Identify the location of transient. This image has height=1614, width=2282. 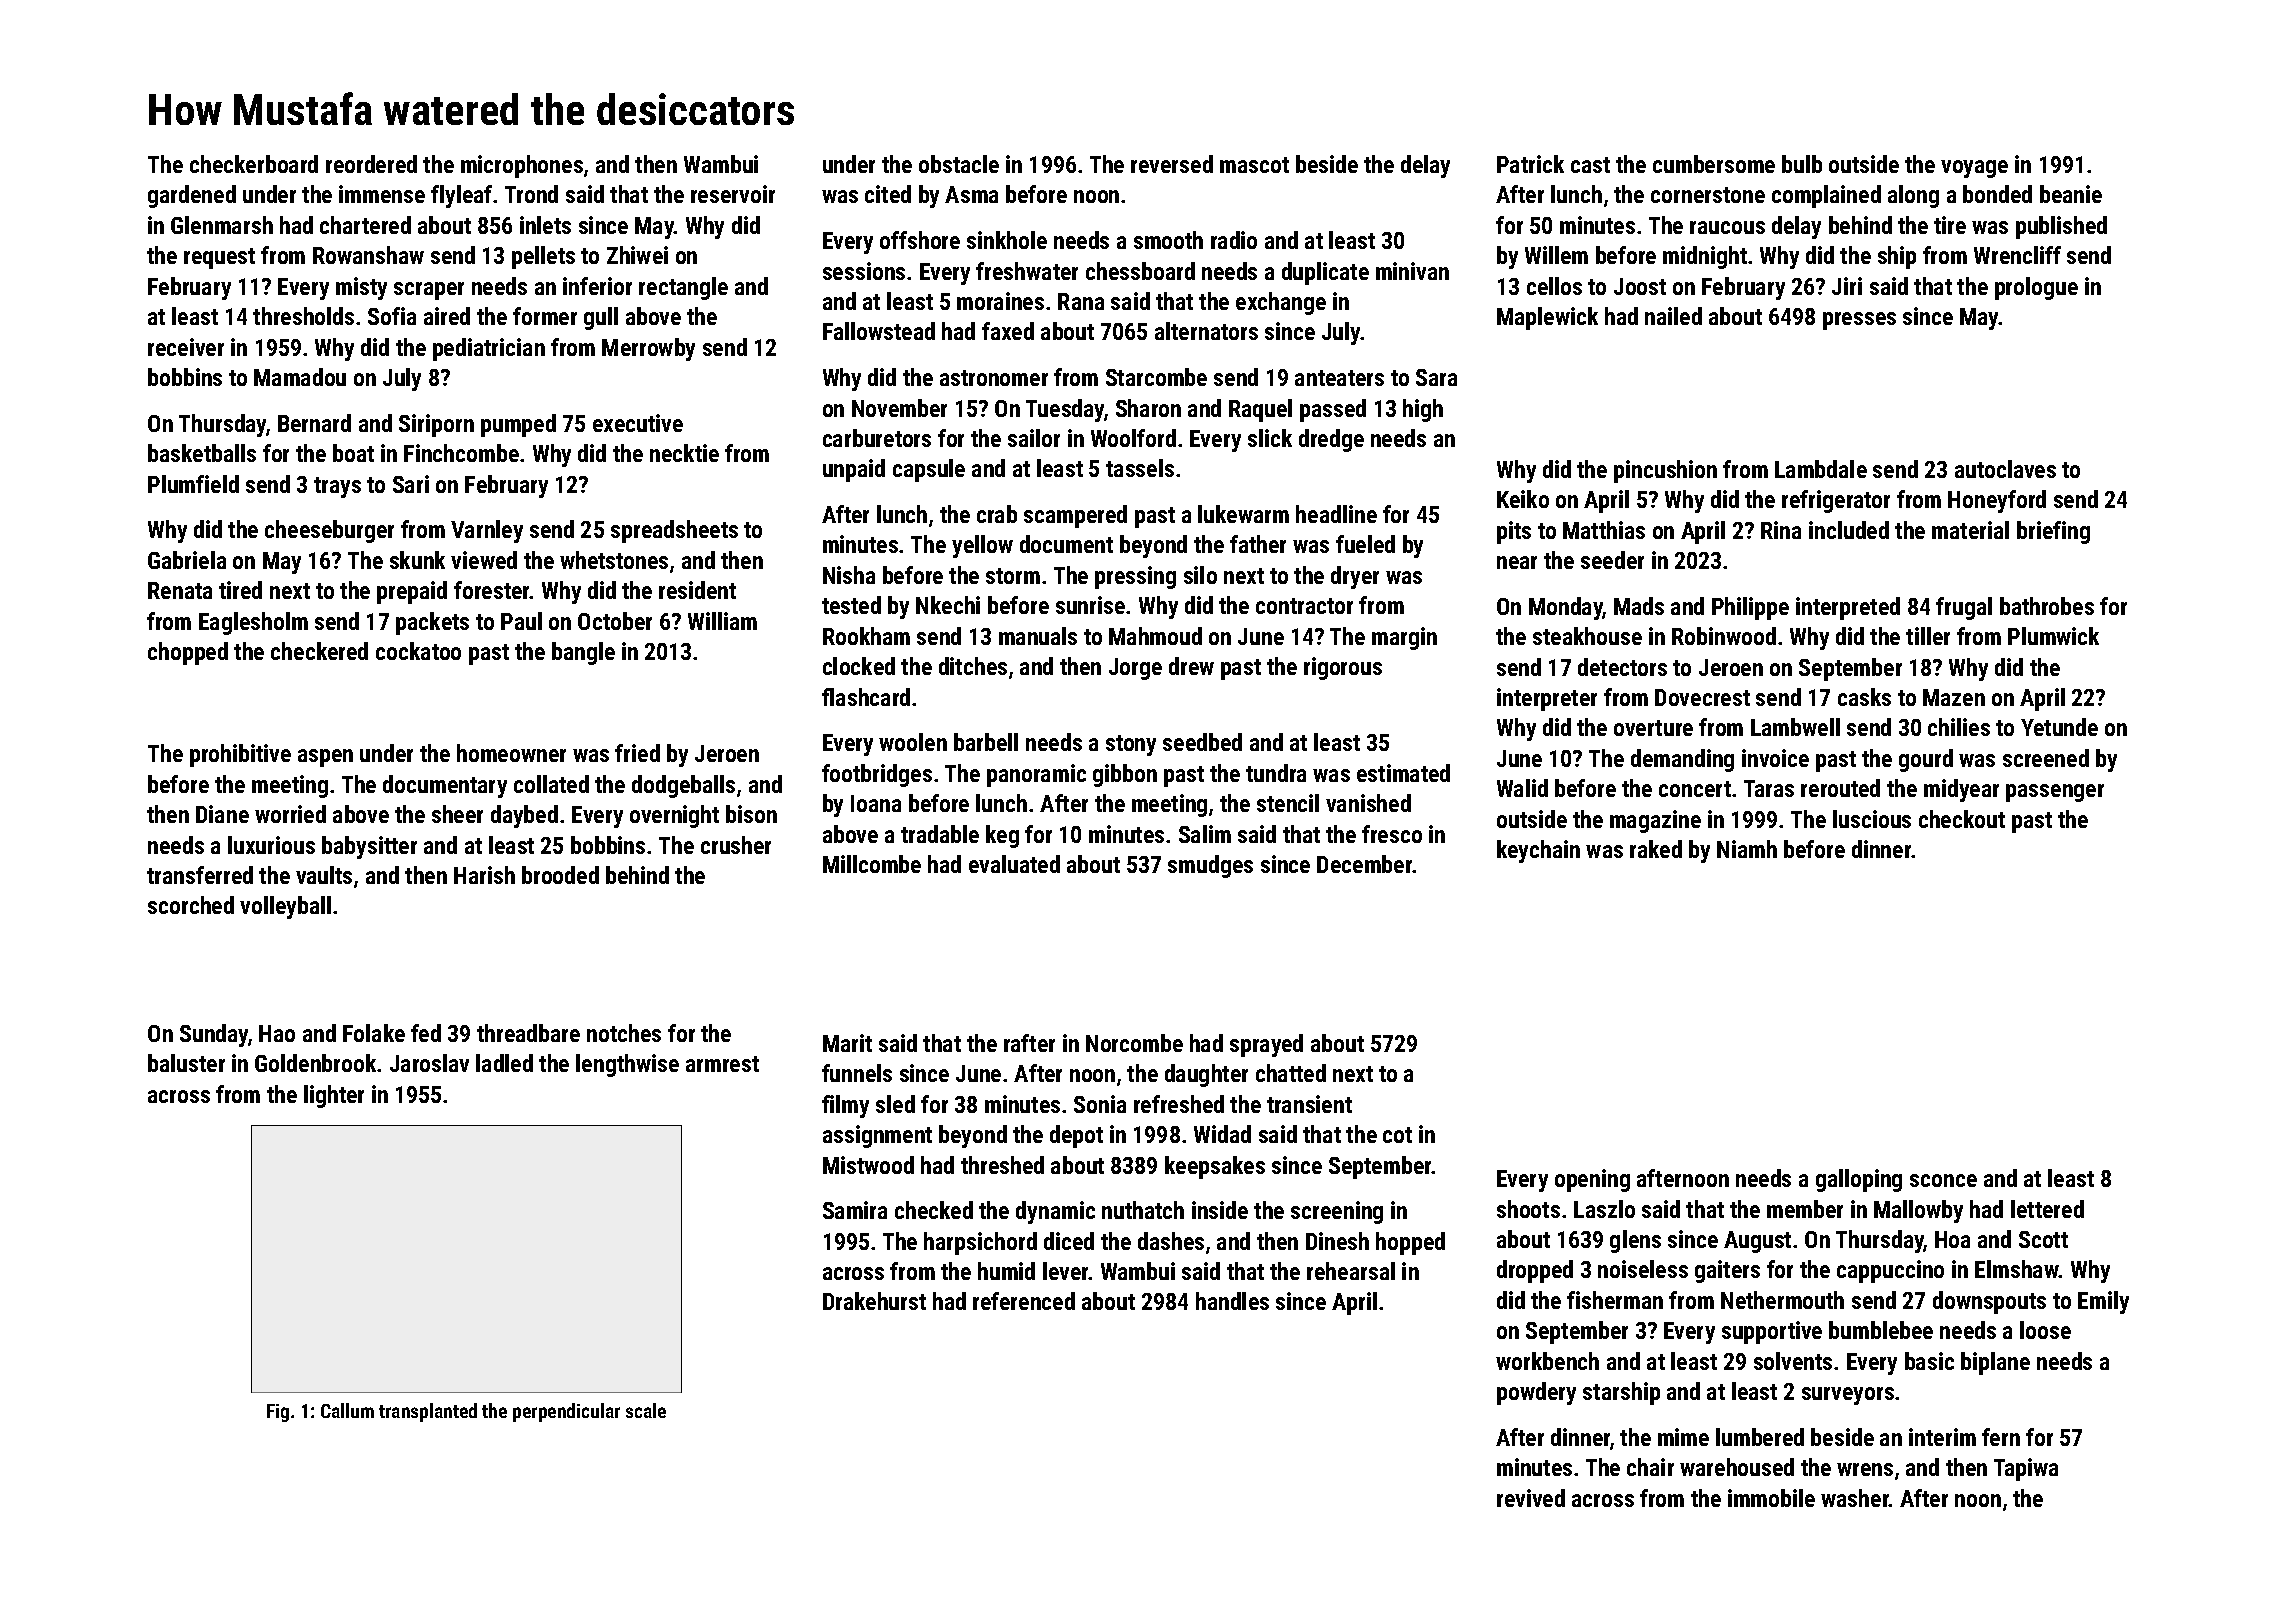
(1309, 1104).
